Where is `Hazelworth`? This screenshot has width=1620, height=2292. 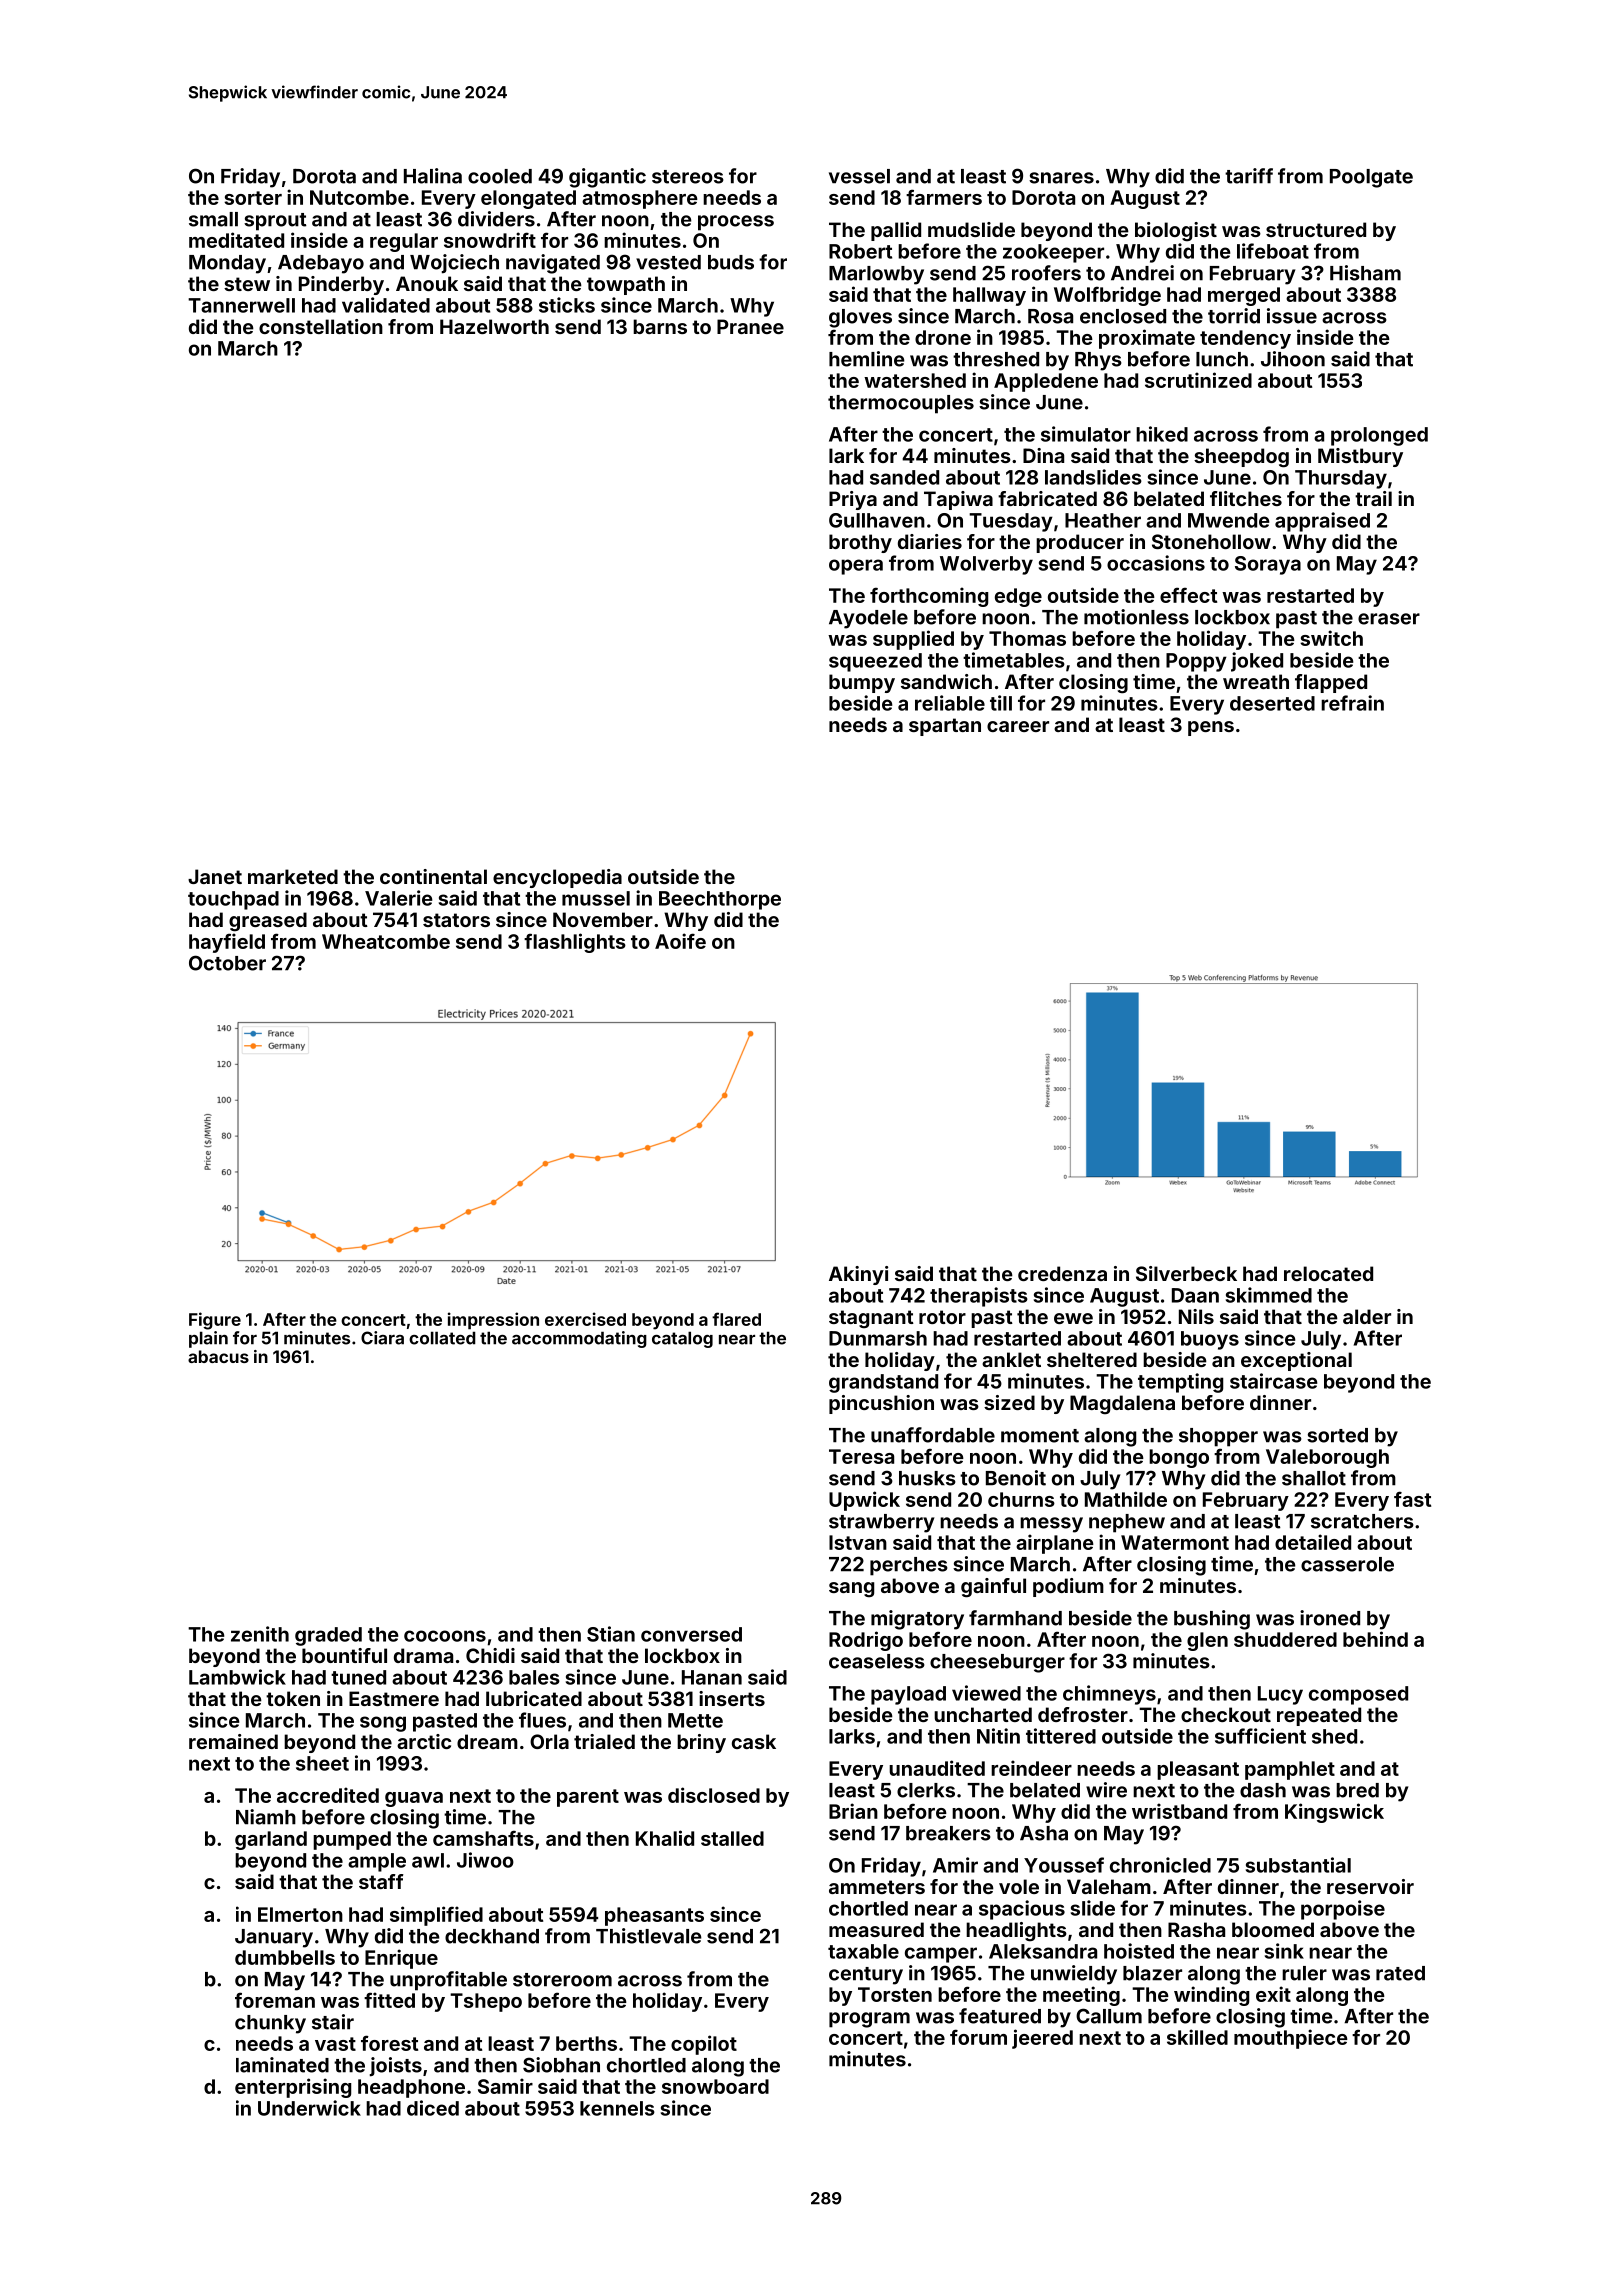 Hazelworth is located at coordinates (494, 326).
